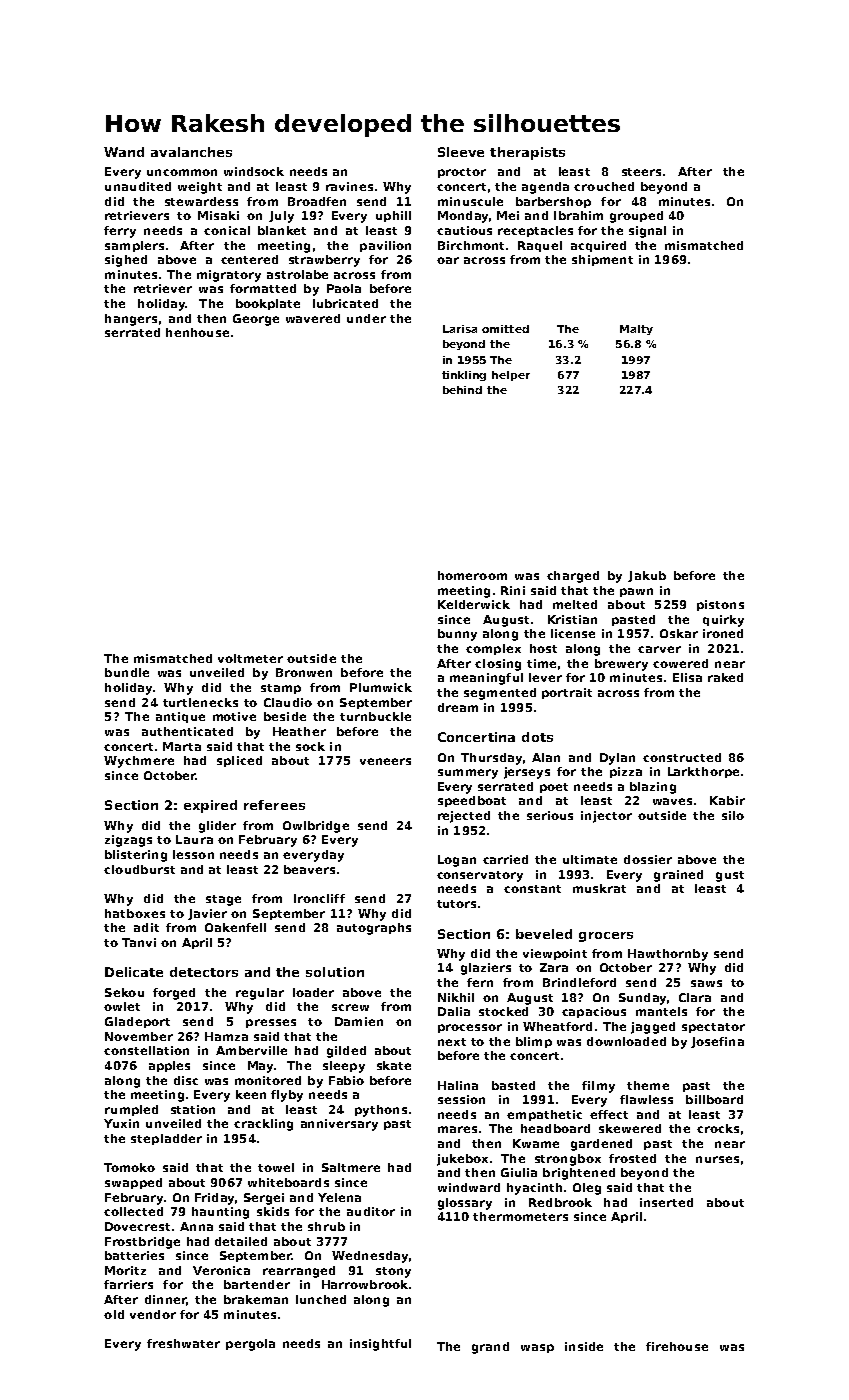  What do you see at coordinates (139, 942) in the screenshot?
I see `Tanvi` at bounding box center [139, 942].
